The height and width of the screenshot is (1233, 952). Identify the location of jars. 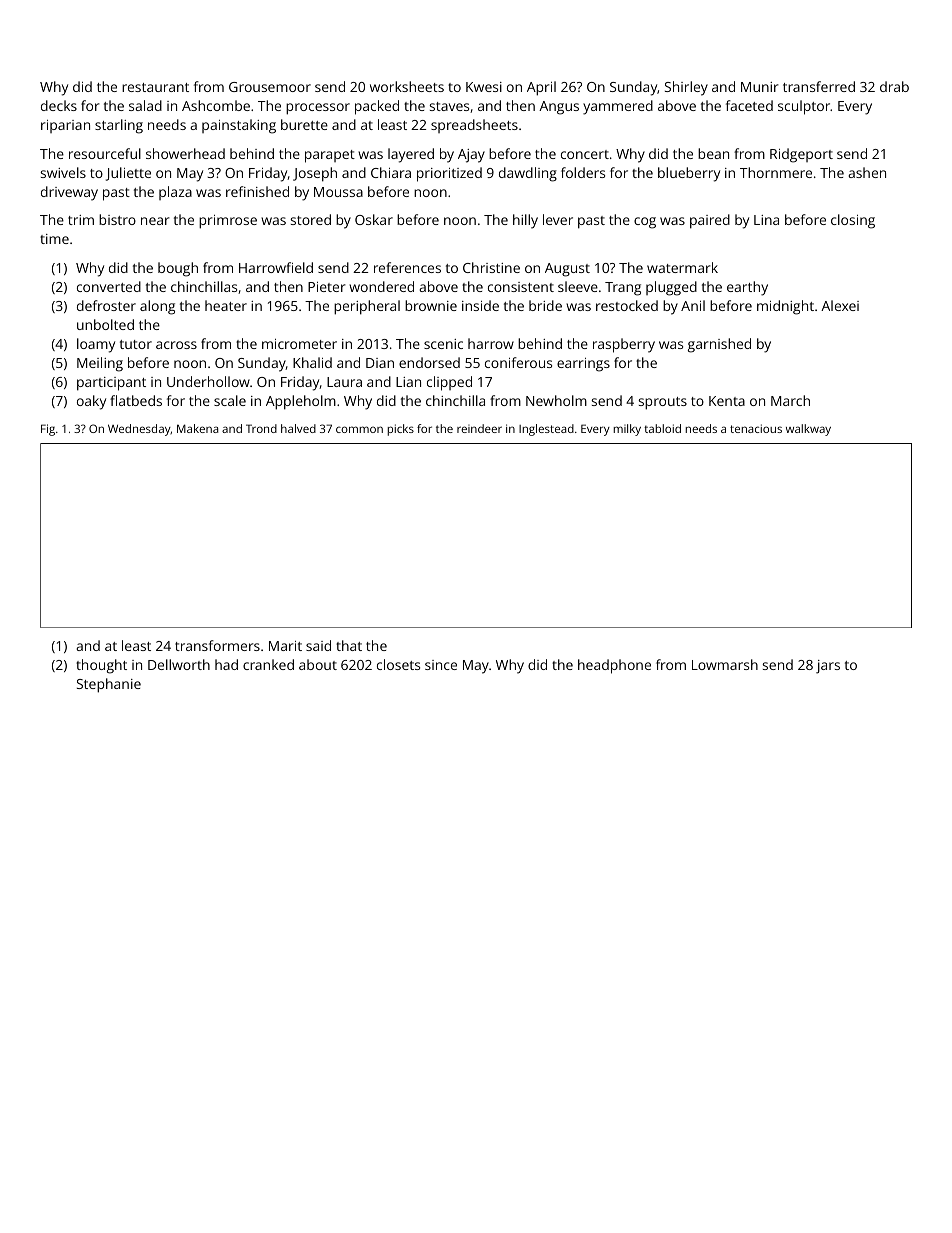
(828, 667).
